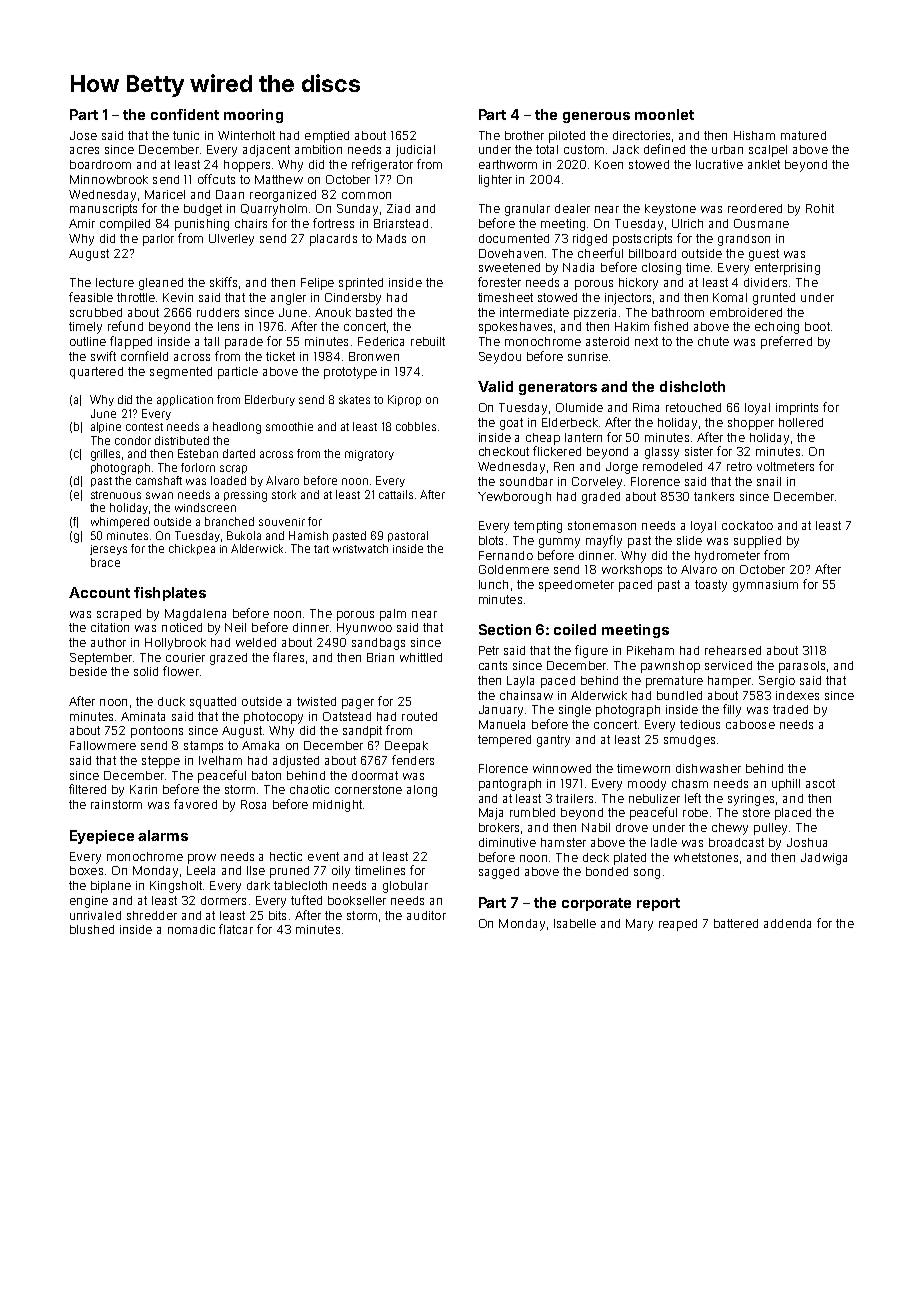 The width and height of the screenshot is (924, 1308). What do you see at coordinates (493, 584) in the screenshot?
I see `lunch` at bounding box center [493, 584].
